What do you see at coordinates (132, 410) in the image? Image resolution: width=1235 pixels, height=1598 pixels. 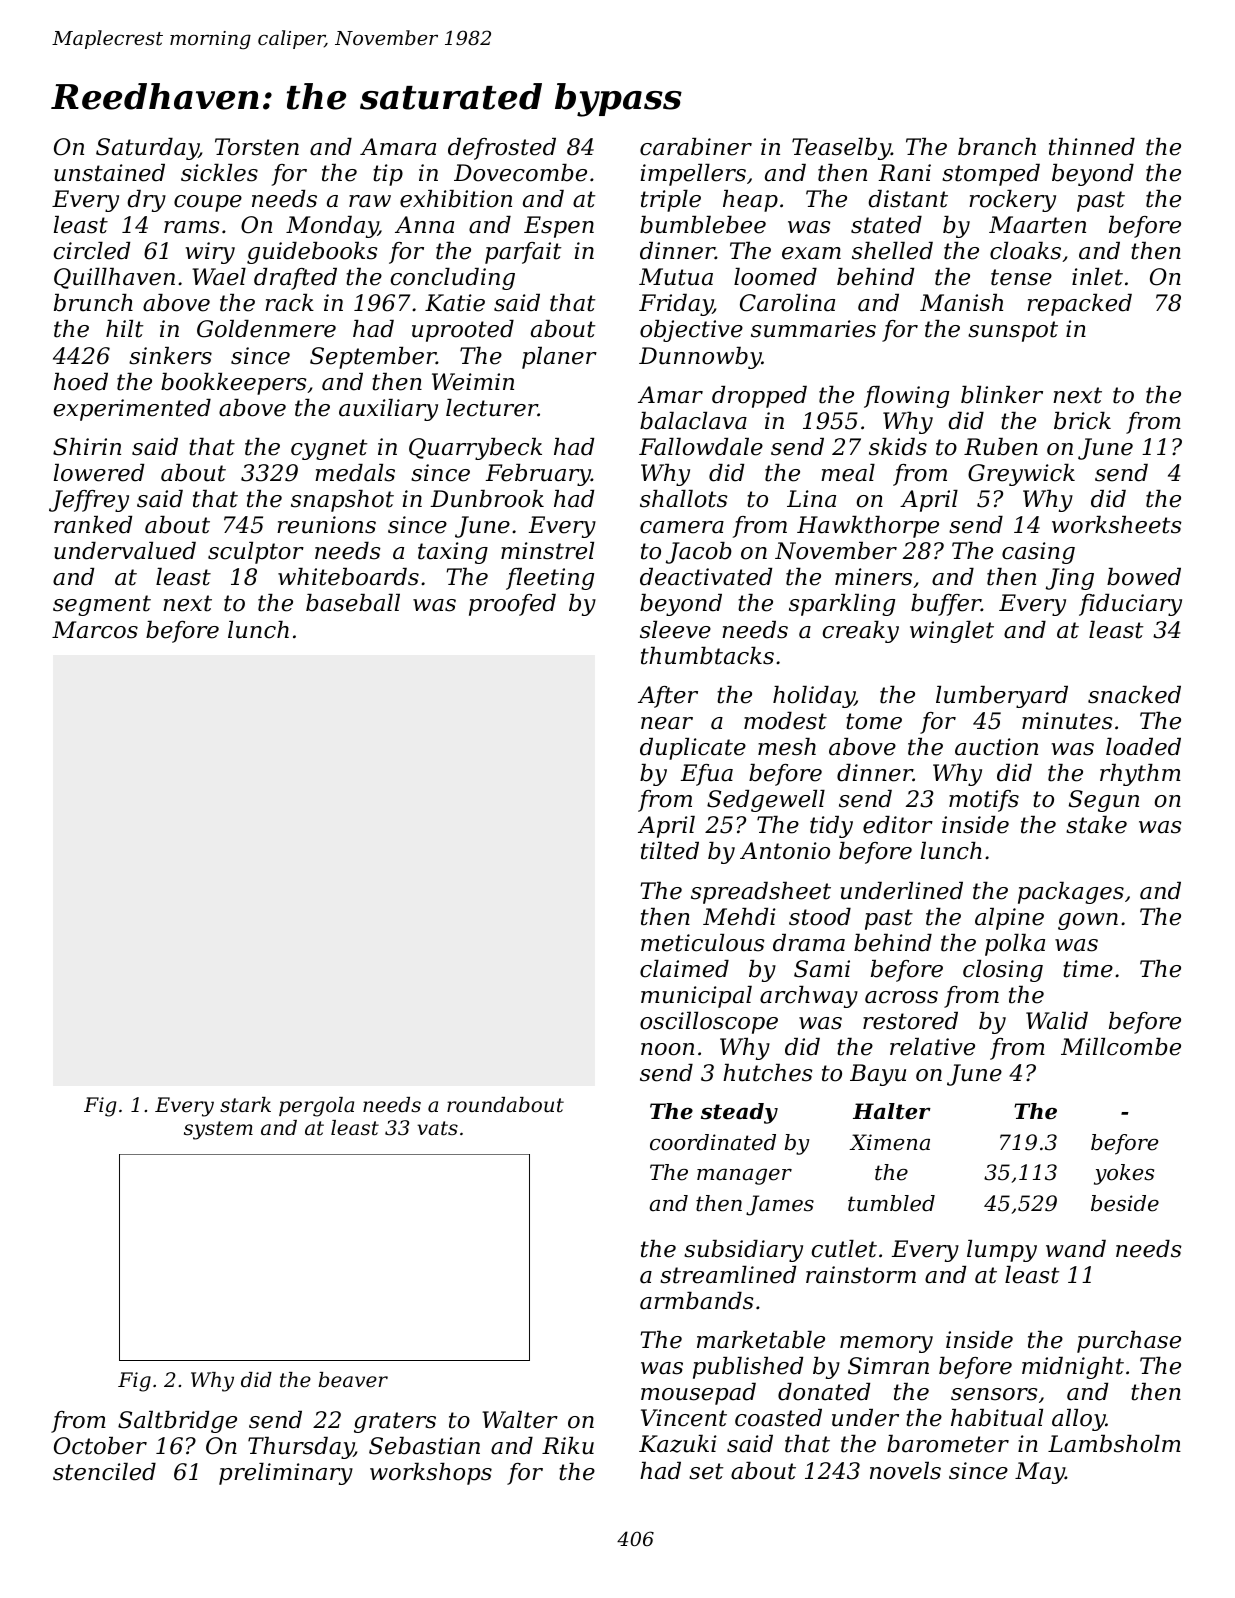 I see `experimented` at bounding box center [132, 410].
